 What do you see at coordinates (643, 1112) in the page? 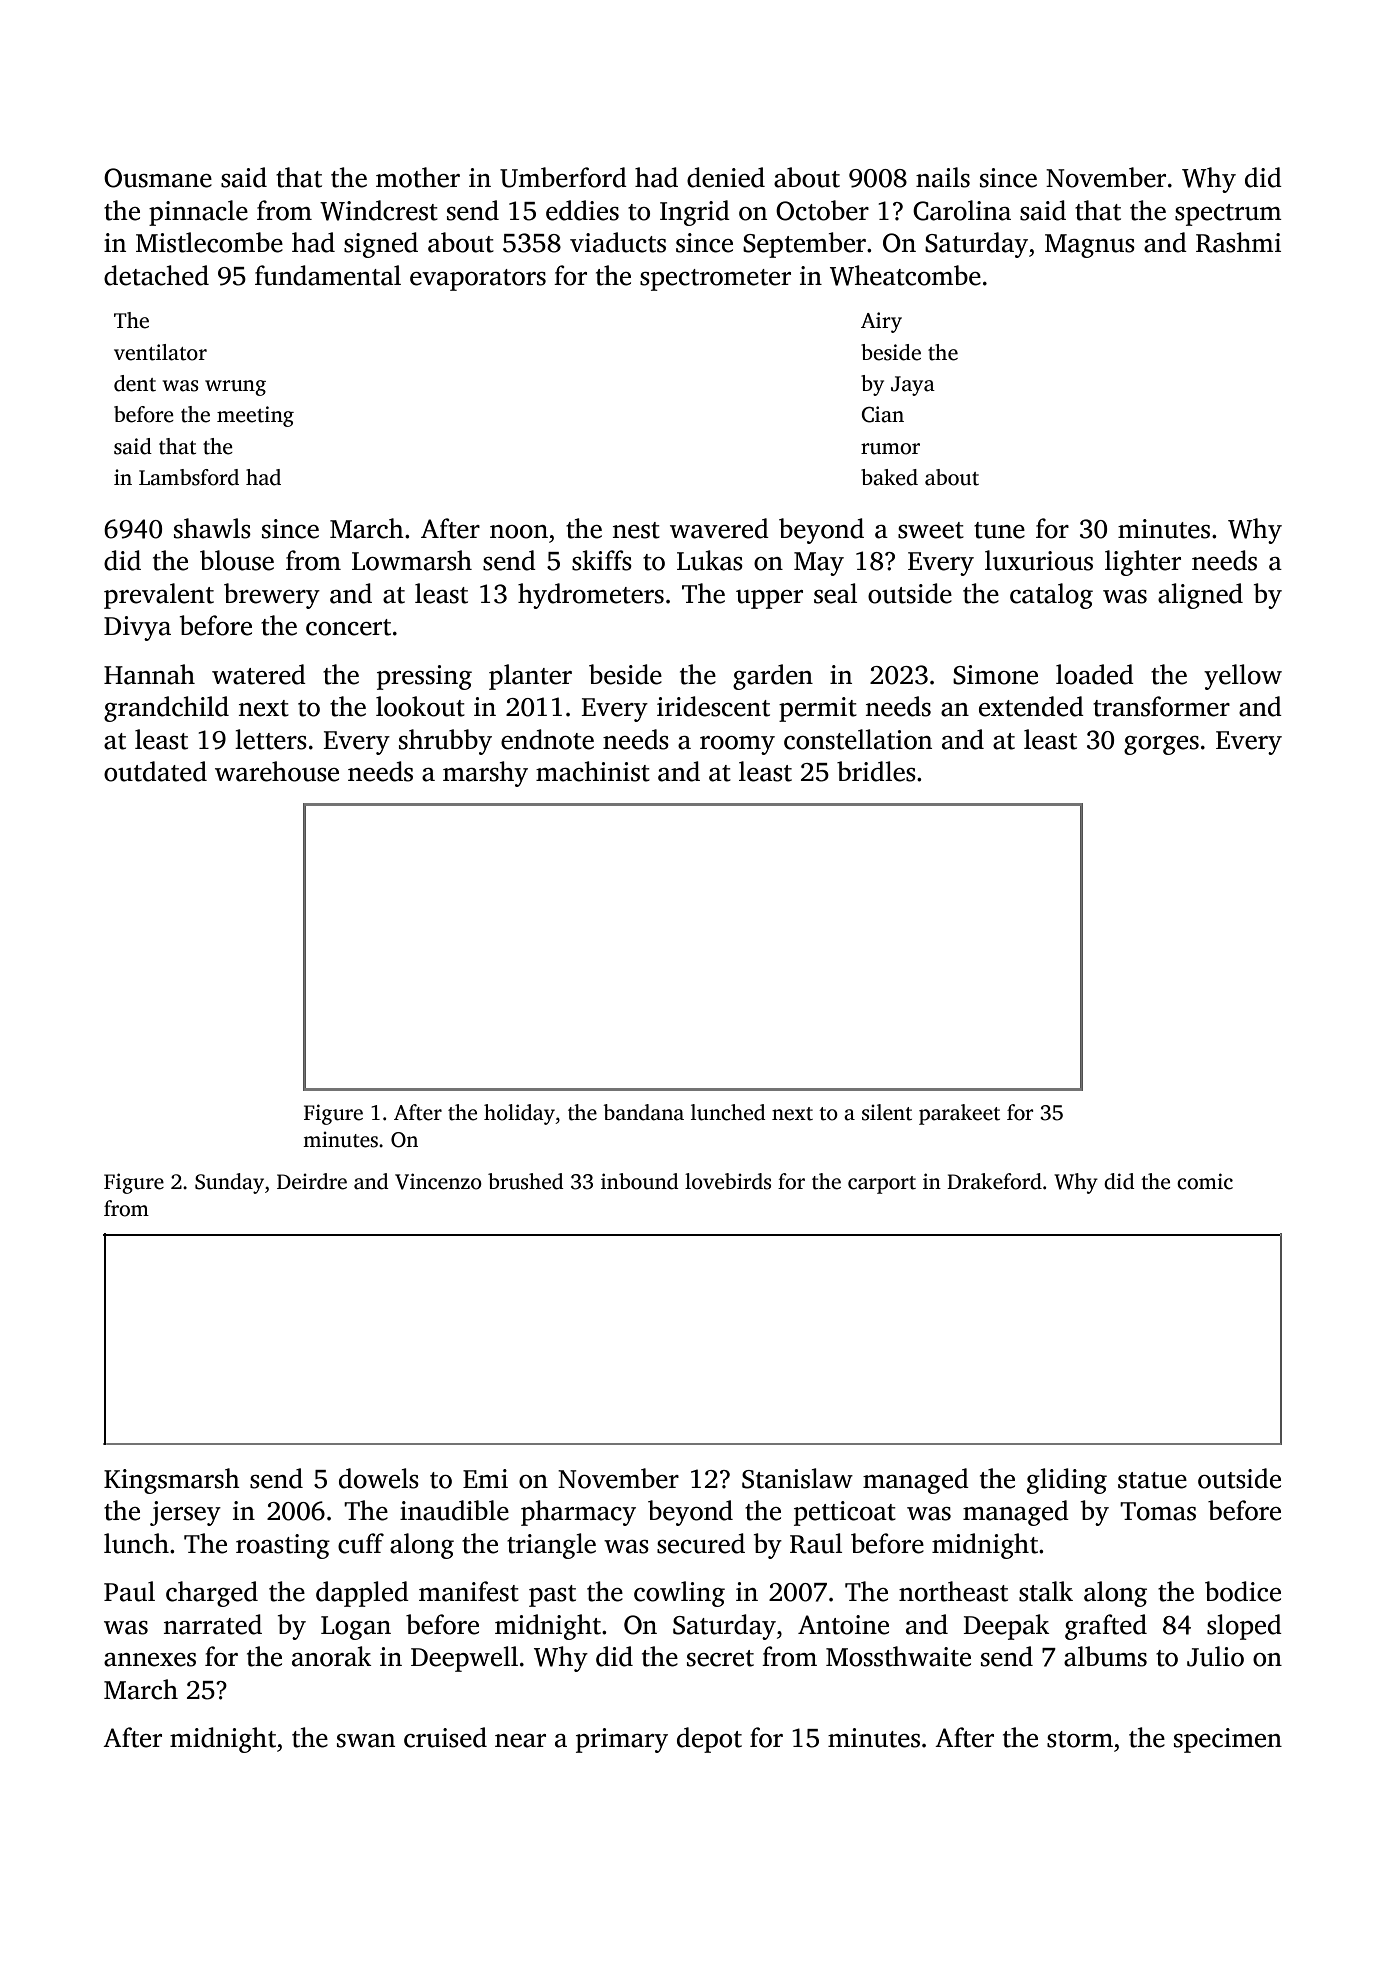
I see `bandana` at bounding box center [643, 1112].
